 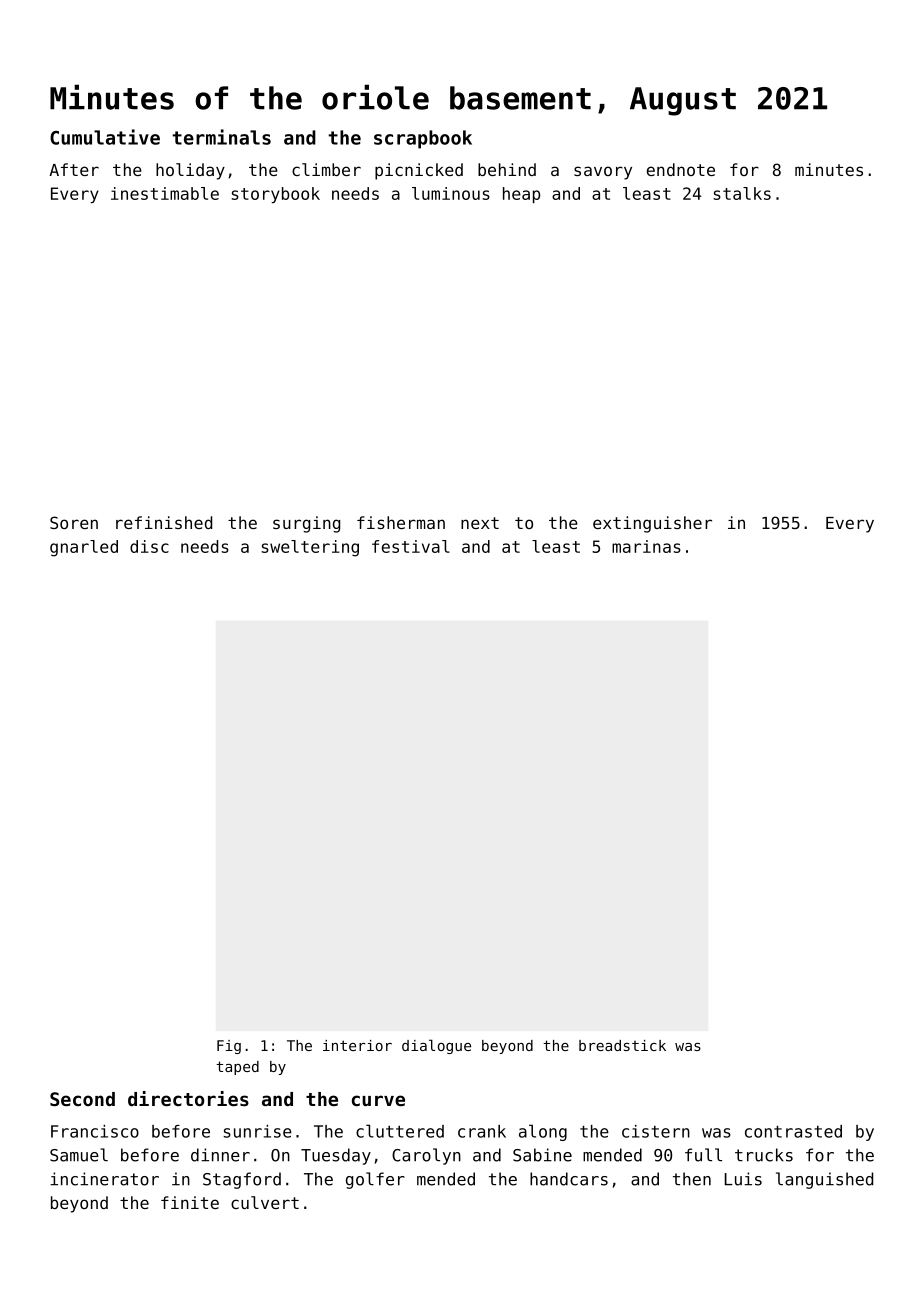 I want to click on extinguisher, so click(x=652, y=524).
